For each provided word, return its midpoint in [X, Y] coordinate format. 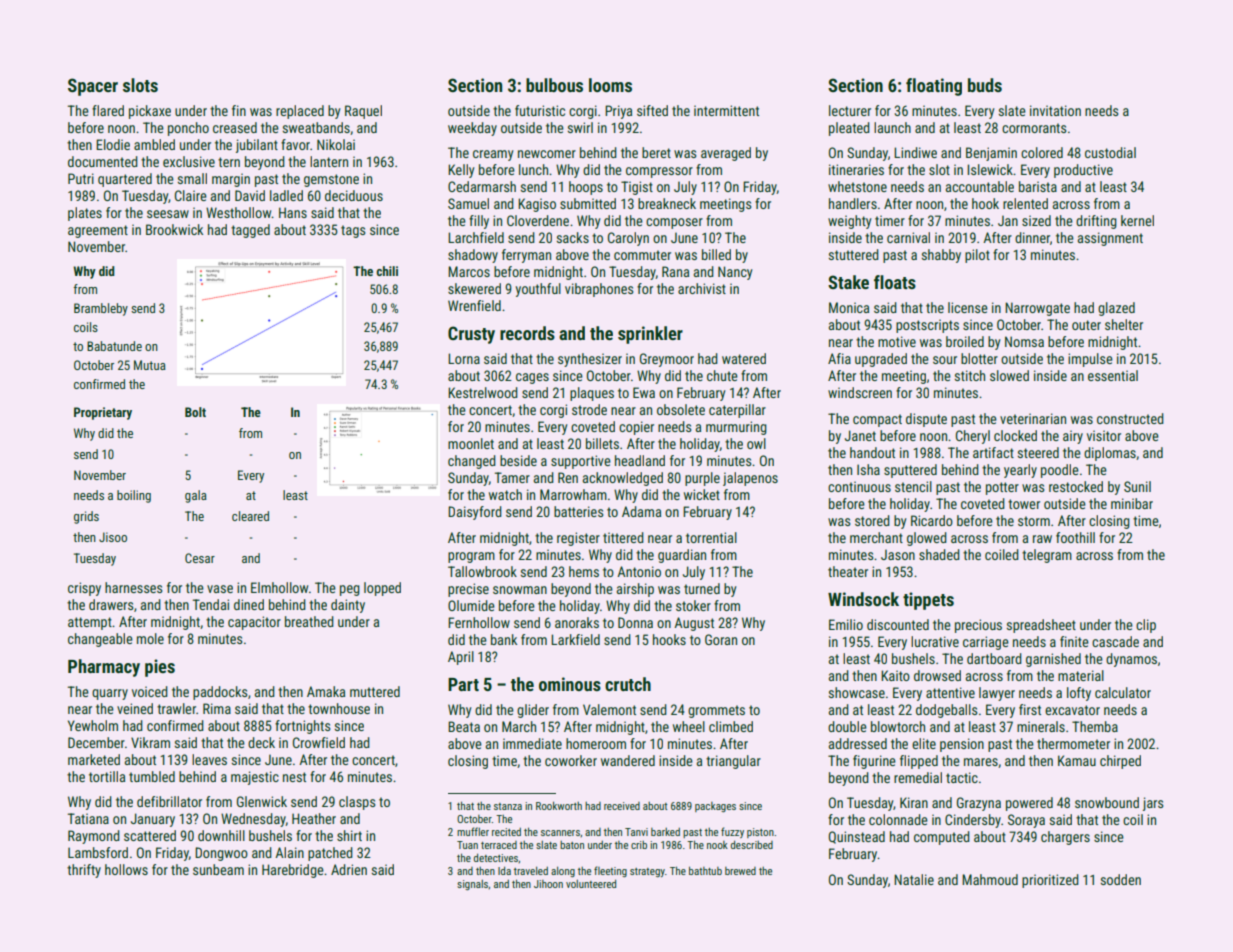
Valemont [609, 709]
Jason [898, 554]
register [578, 539]
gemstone [331, 180]
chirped [1120, 762]
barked [665, 832]
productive [1083, 171]
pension [962, 745]
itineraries [856, 169]
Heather [314, 818]
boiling [134, 496]
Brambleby [101, 309]
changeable [100, 640]
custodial [1110, 152]
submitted [588, 203]
